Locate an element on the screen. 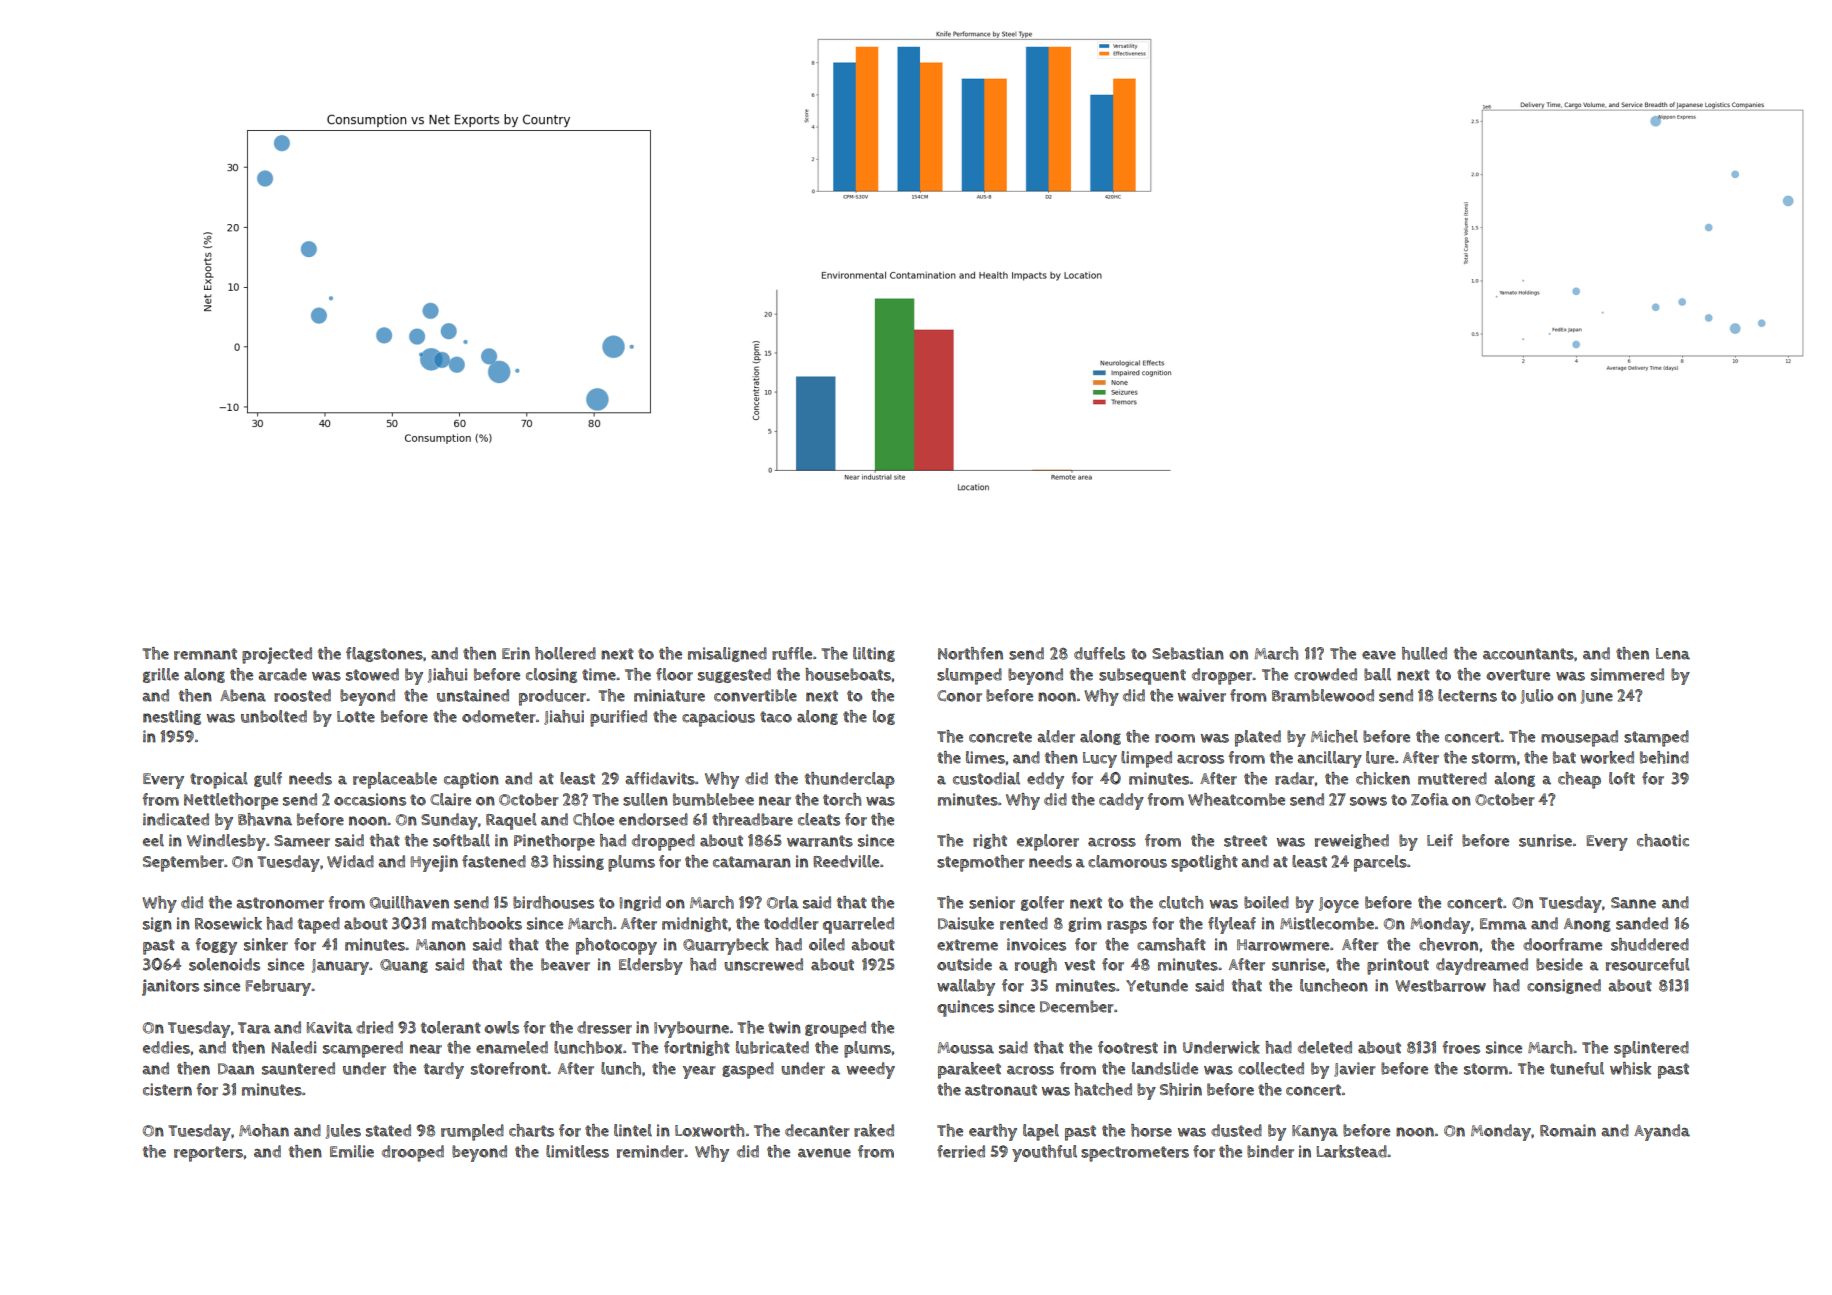 The height and width of the screenshot is (1295, 1832). flagstones is located at coordinates (384, 654).
